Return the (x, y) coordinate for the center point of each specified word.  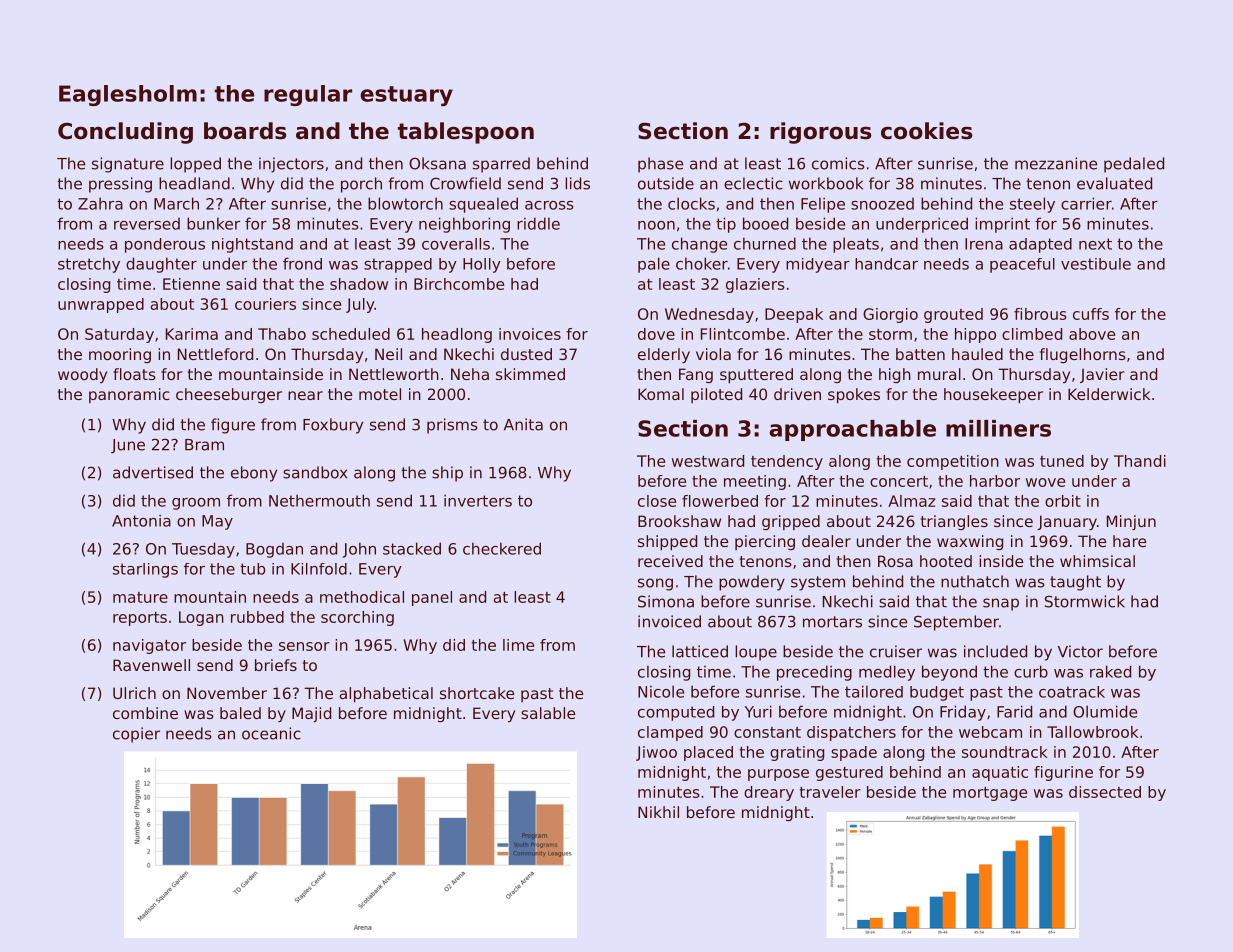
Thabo (282, 334)
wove (1045, 482)
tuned (1062, 461)
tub (252, 569)
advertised (153, 472)
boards (245, 131)
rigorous (821, 133)
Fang (696, 375)
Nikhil (658, 812)
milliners (998, 428)
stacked (412, 548)
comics (838, 163)
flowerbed (720, 501)
